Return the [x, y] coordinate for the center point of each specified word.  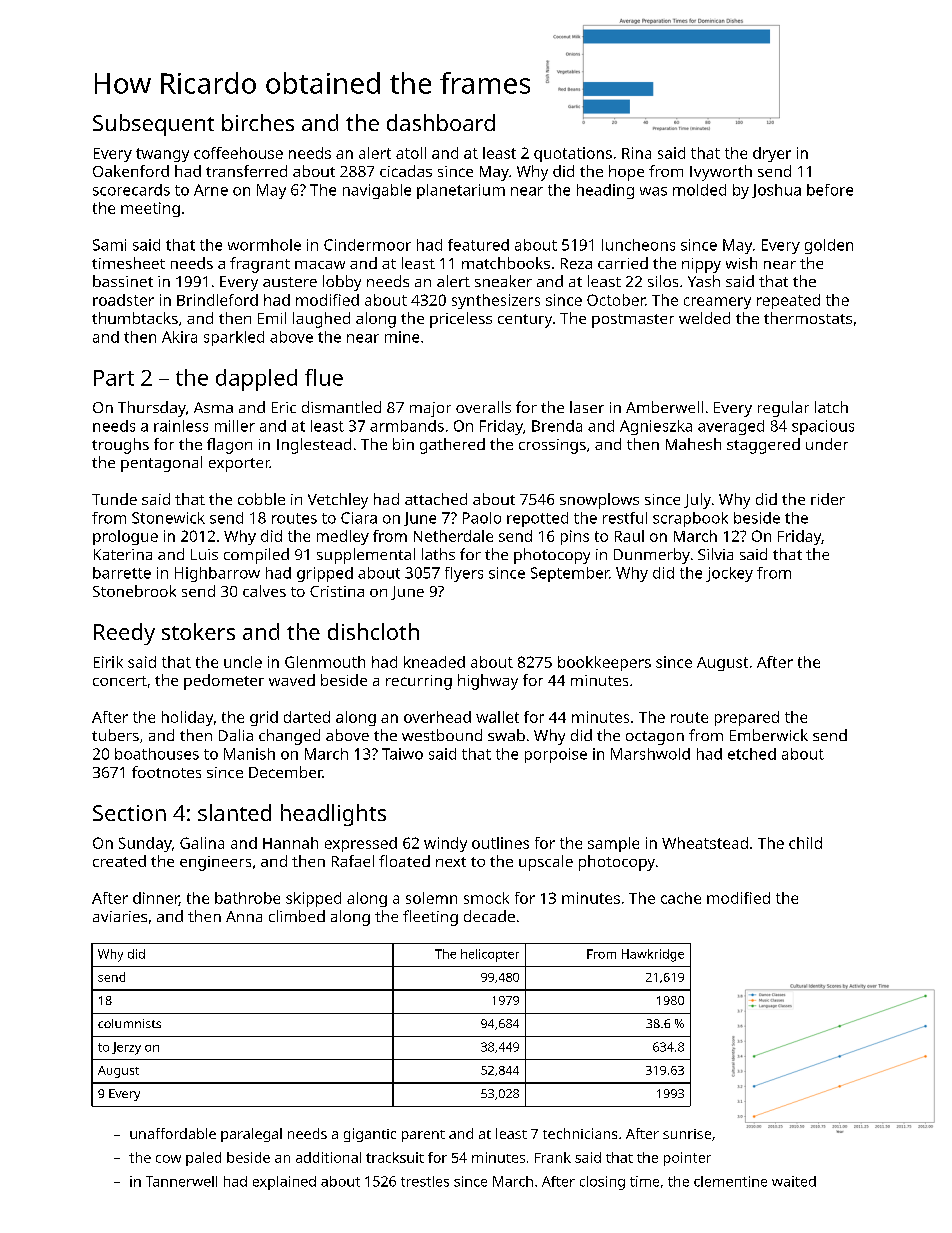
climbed [297, 916]
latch [831, 407]
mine [402, 337]
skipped [313, 899]
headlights [333, 815]
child [805, 843]
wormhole [264, 245]
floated [404, 861]
